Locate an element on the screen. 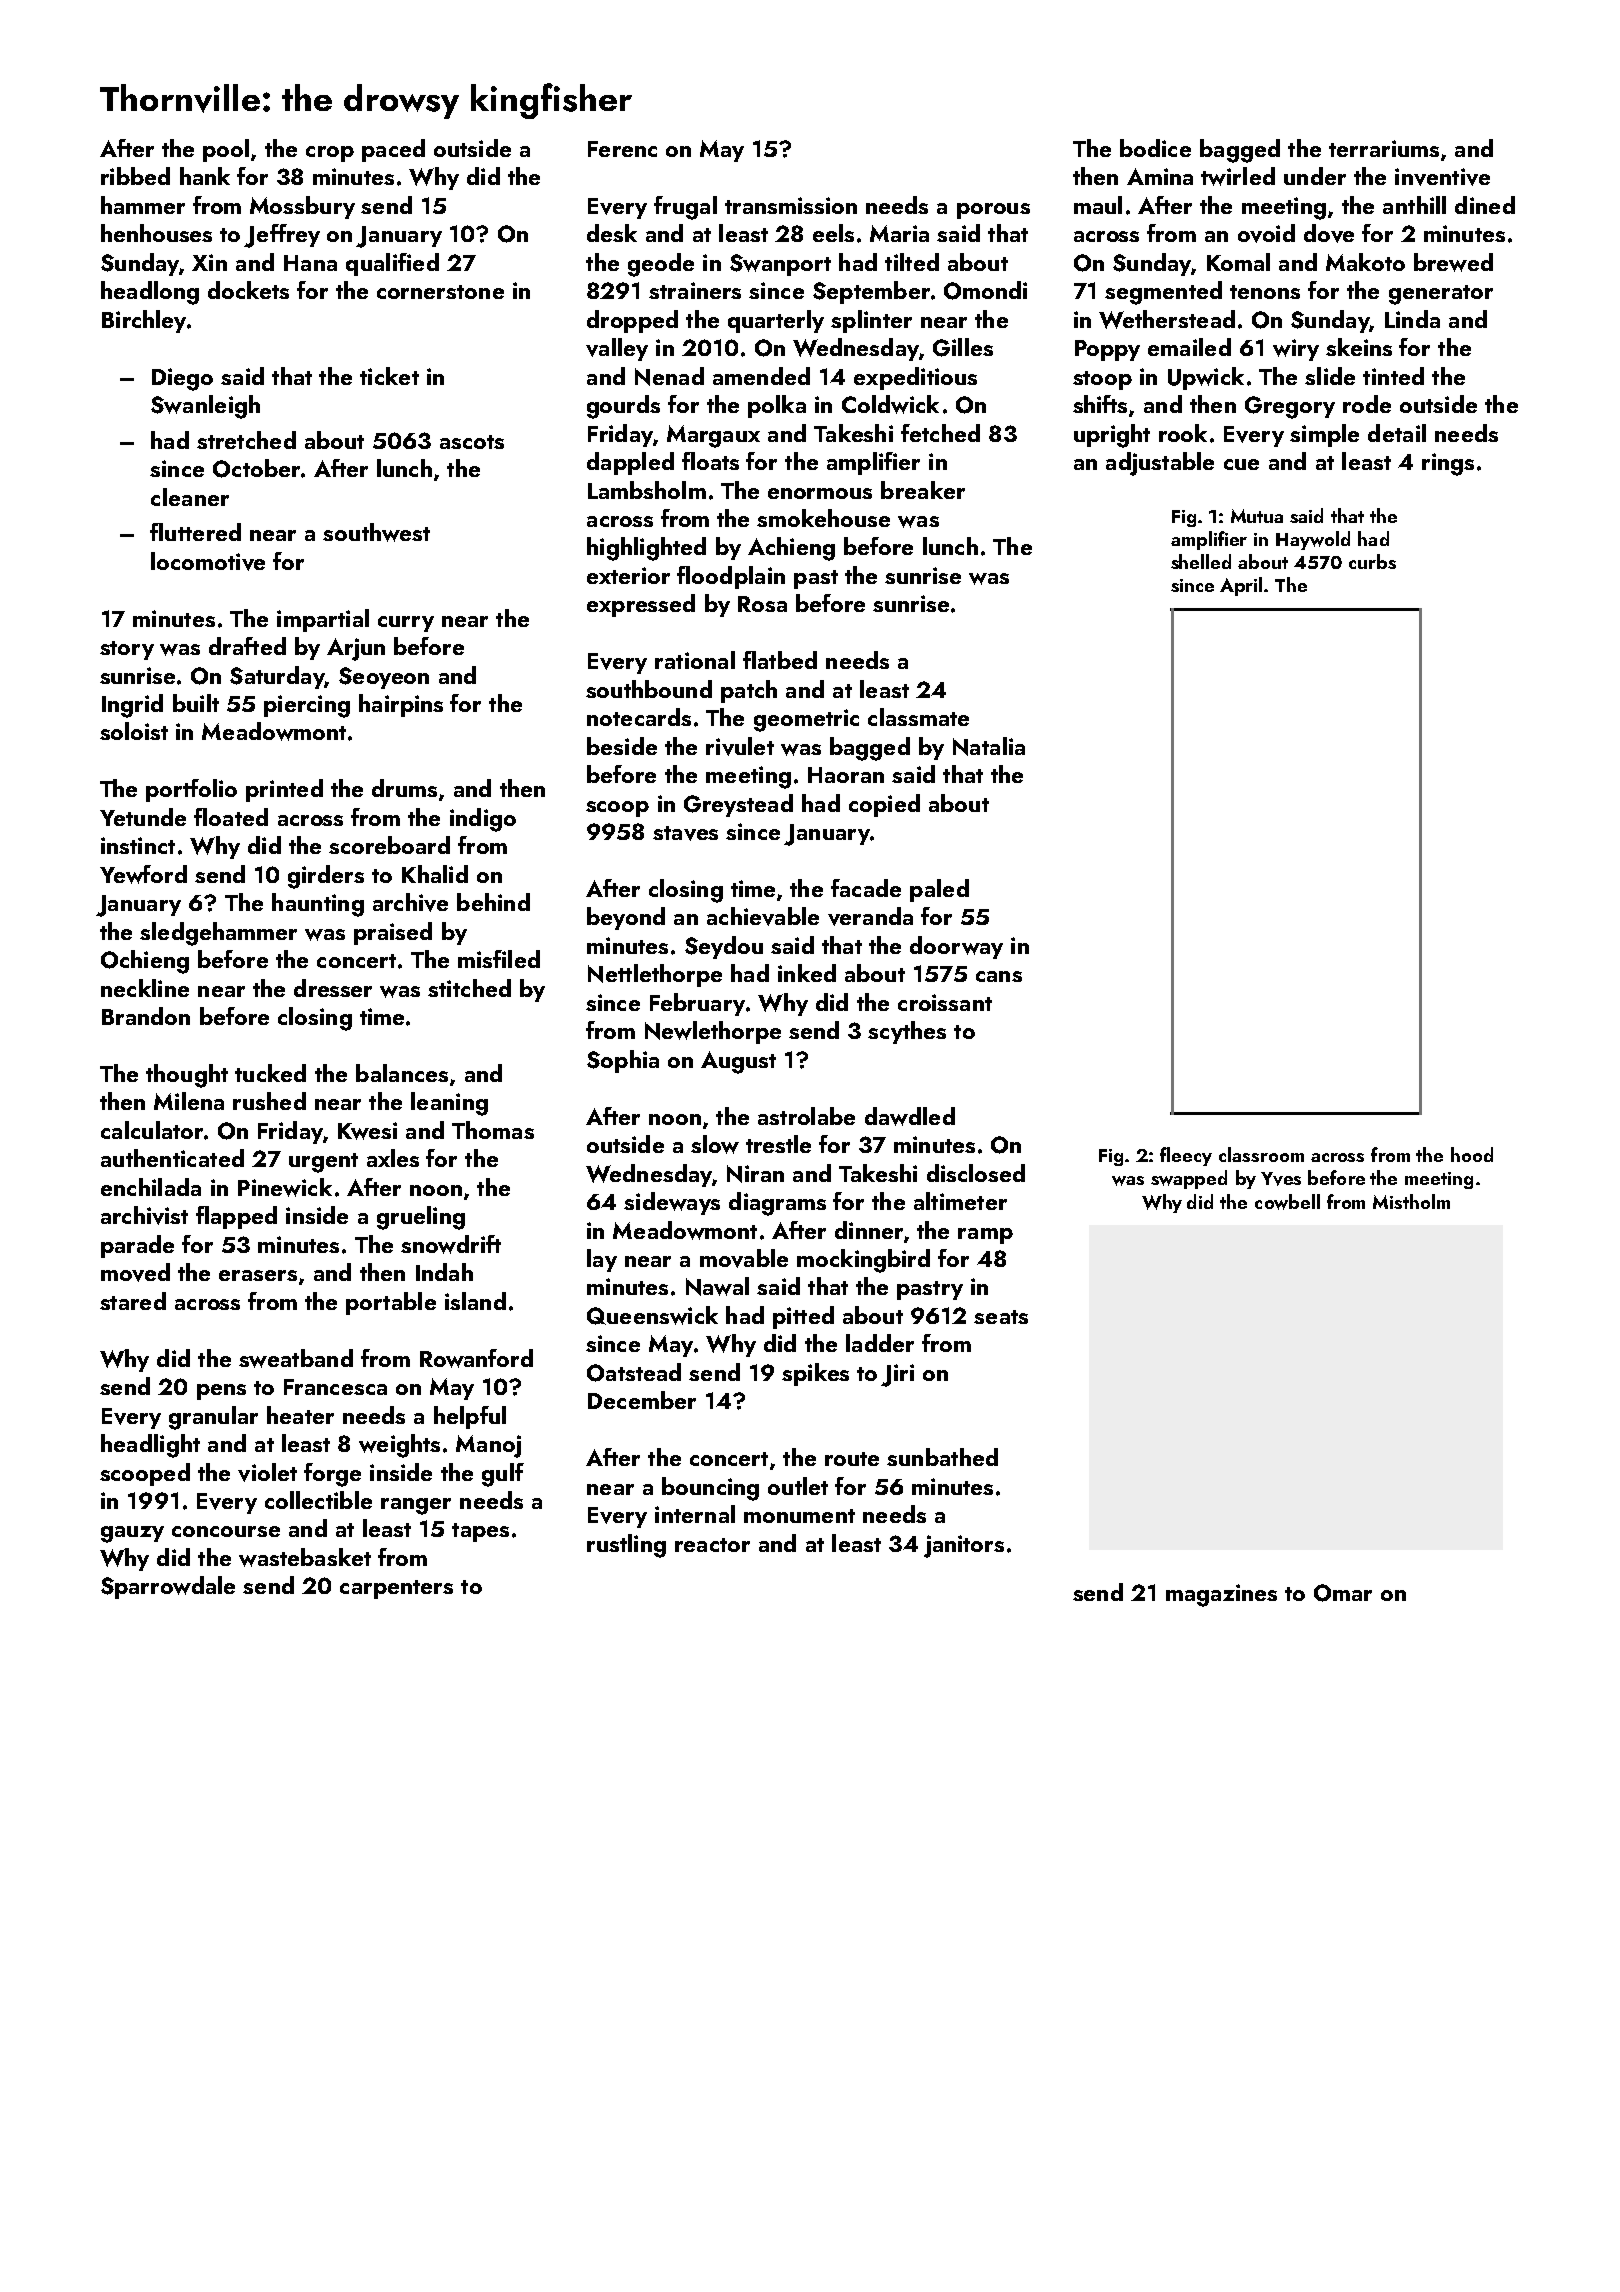 The width and height of the screenshot is (1620, 2292). Sparrowdale is located at coordinates (168, 1587).
